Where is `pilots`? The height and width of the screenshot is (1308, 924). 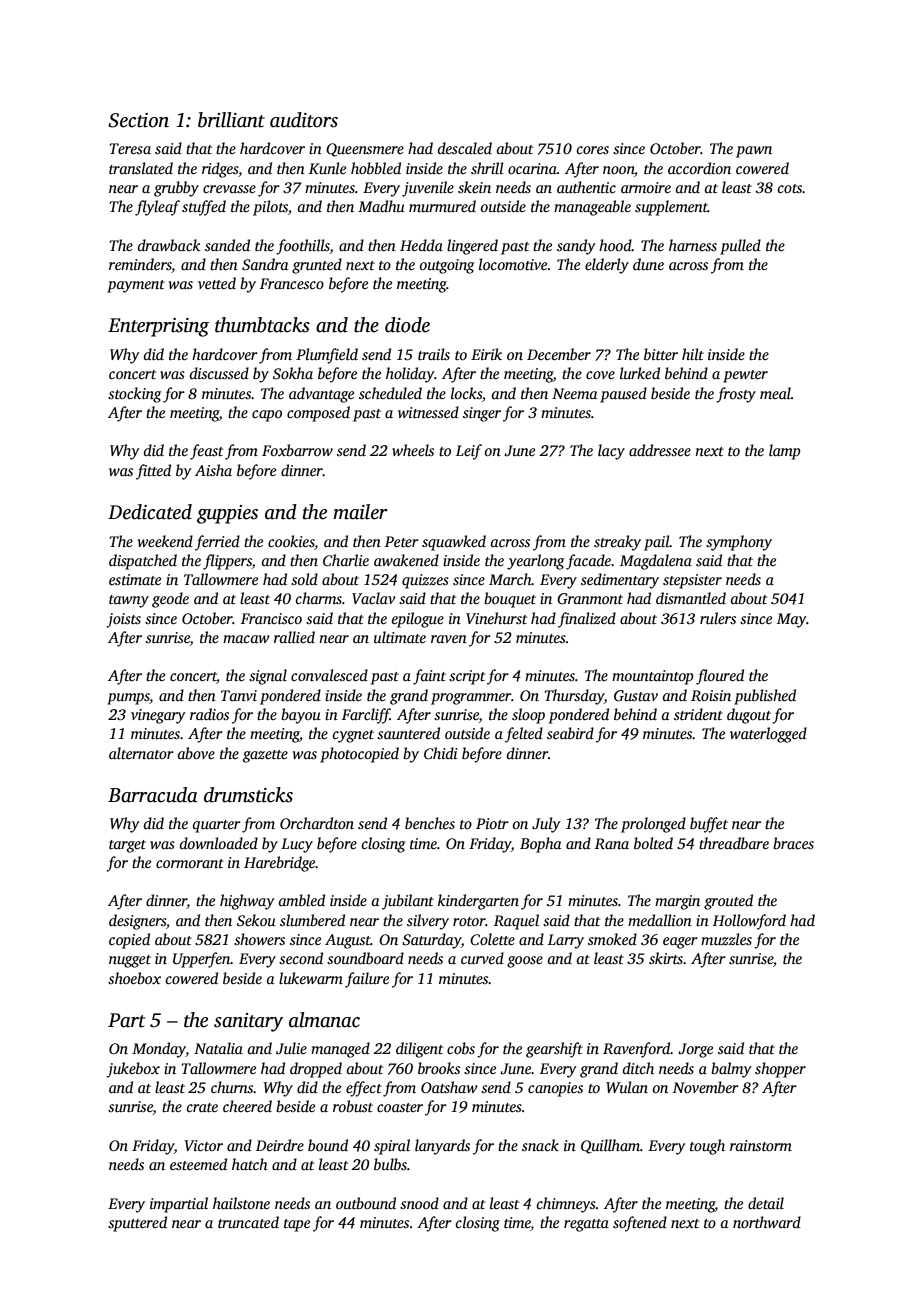
pilots is located at coordinates (270, 208).
